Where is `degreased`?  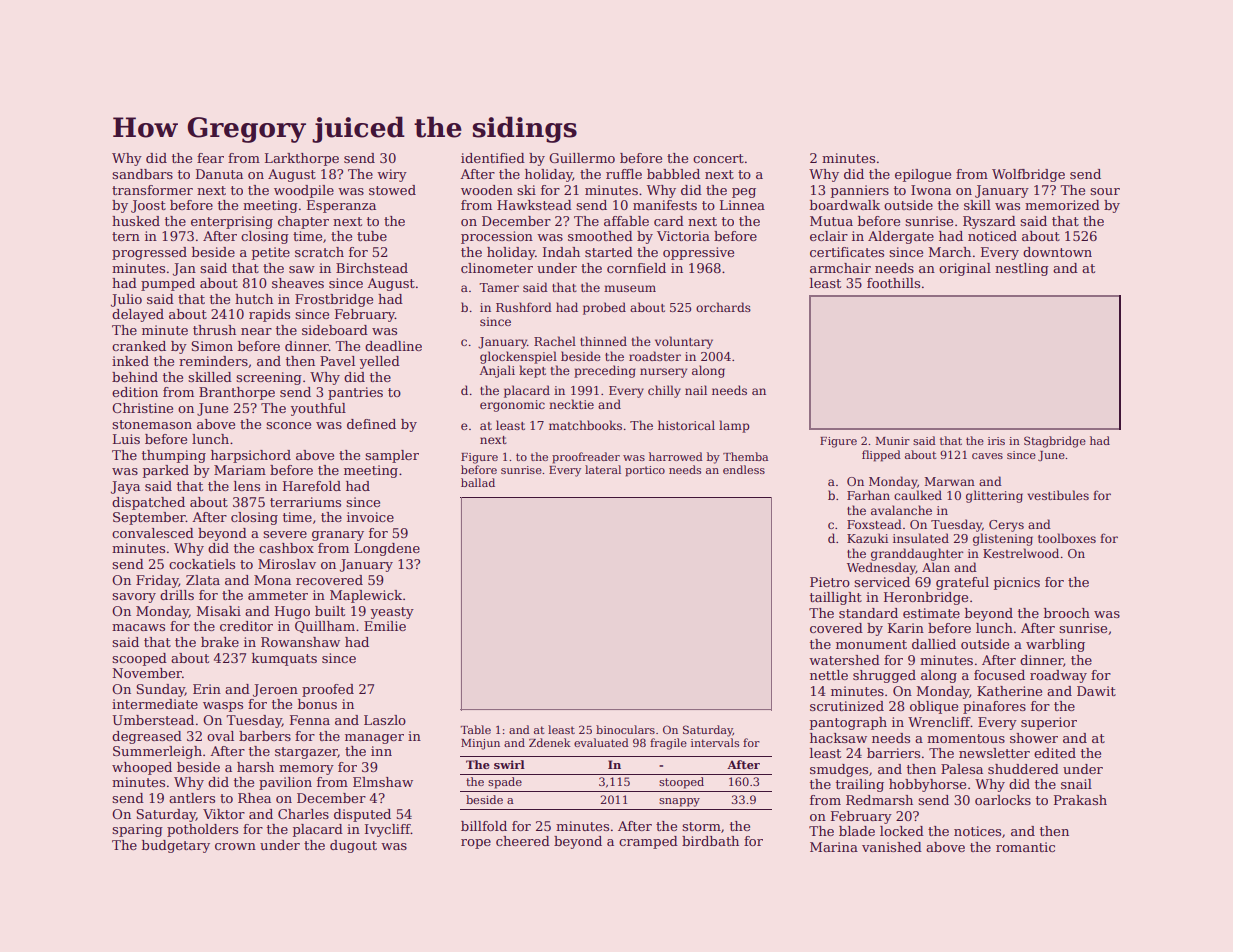 degreased is located at coordinates (147, 737).
